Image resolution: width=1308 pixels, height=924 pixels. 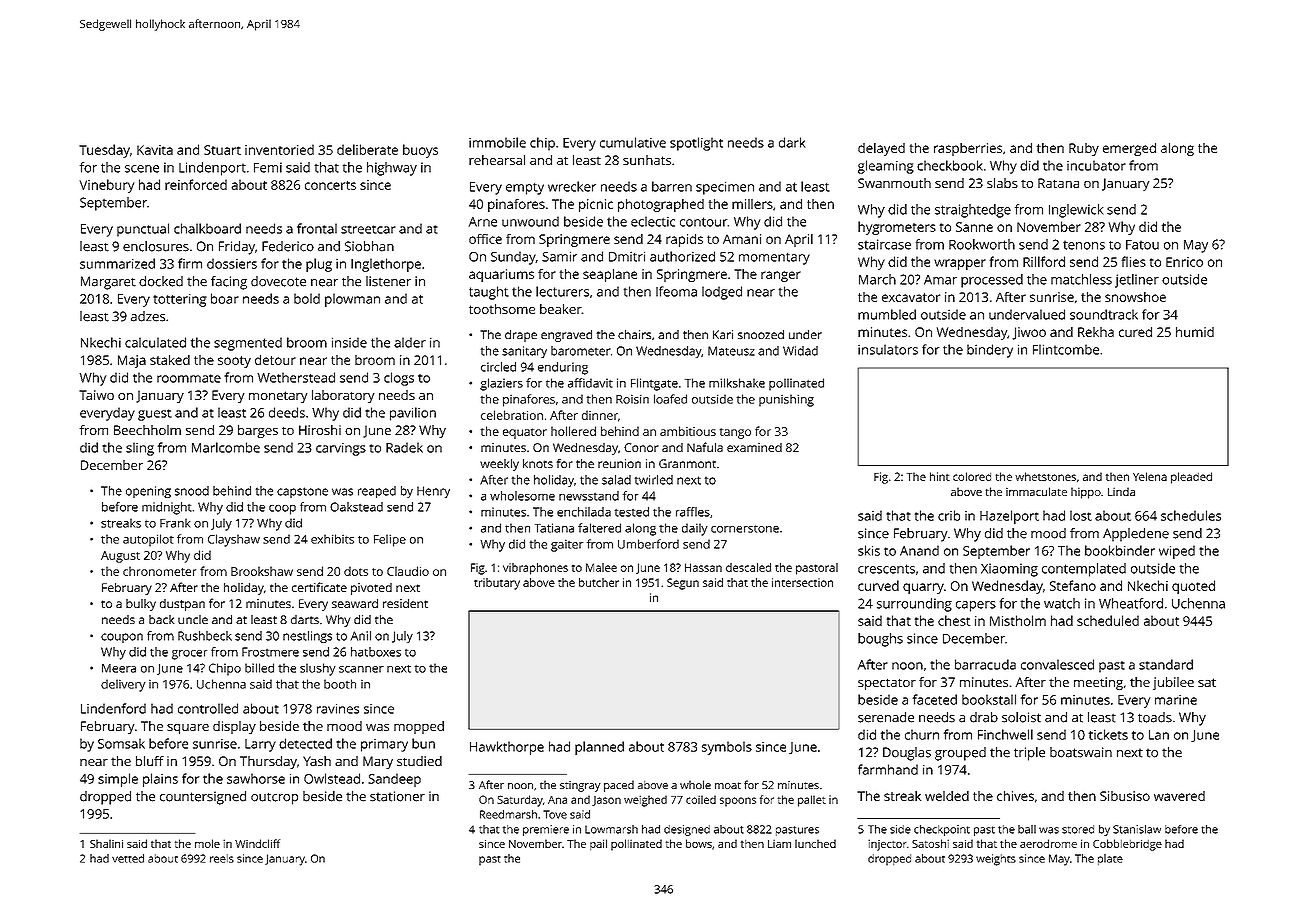 I want to click on picnic, so click(x=596, y=205).
